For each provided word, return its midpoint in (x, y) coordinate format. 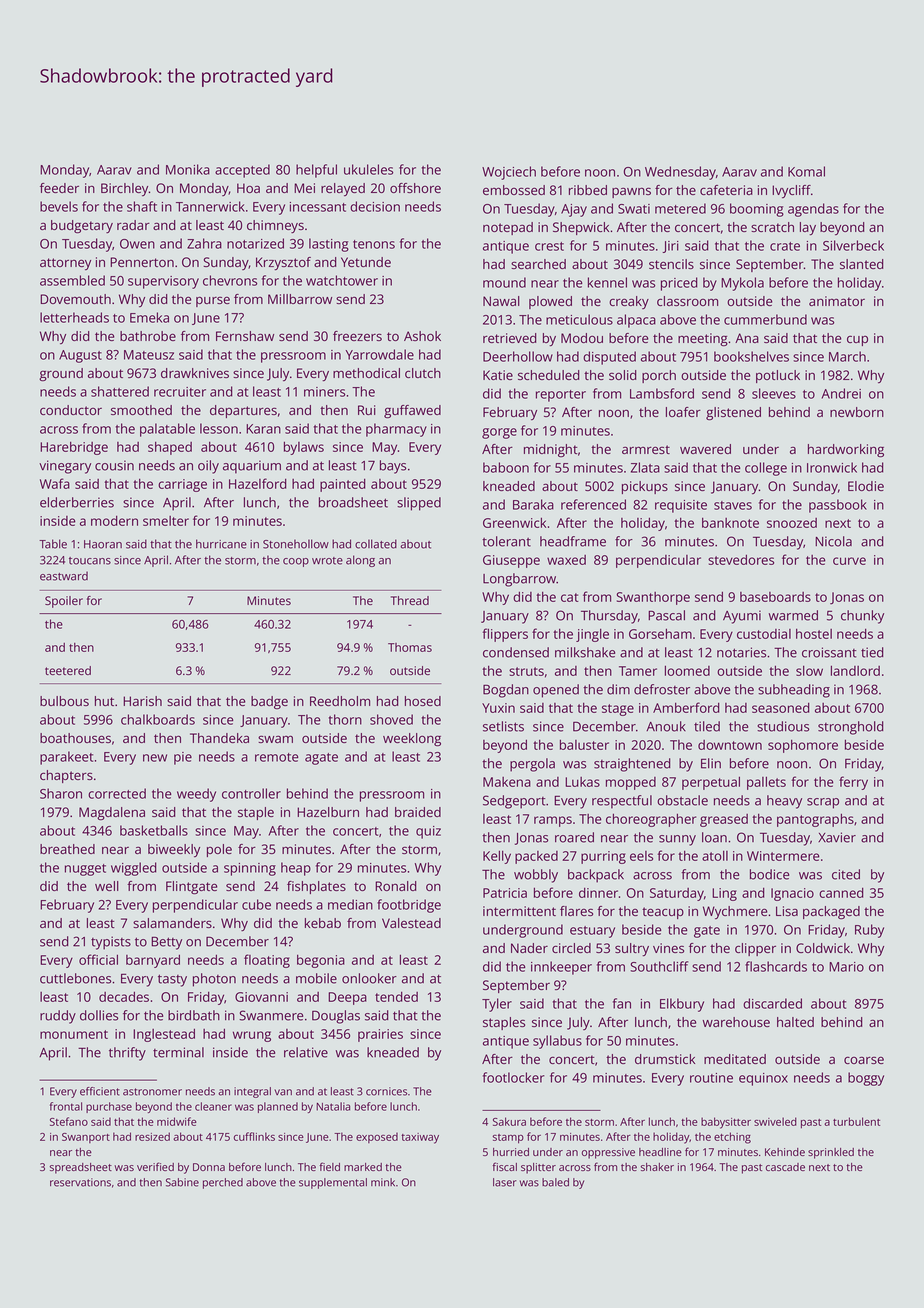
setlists (503, 726)
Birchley (124, 190)
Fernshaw (245, 336)
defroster (662, 689)
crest (549, 246)
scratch (772, 227)
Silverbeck (853, 245)
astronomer (152, 1092)
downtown (730, 745)
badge (269, 703)
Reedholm (340, 701)
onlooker (369, 978)
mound (504, 282)
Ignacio (792, 894)
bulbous (64, 701)
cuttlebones (75, 978)
